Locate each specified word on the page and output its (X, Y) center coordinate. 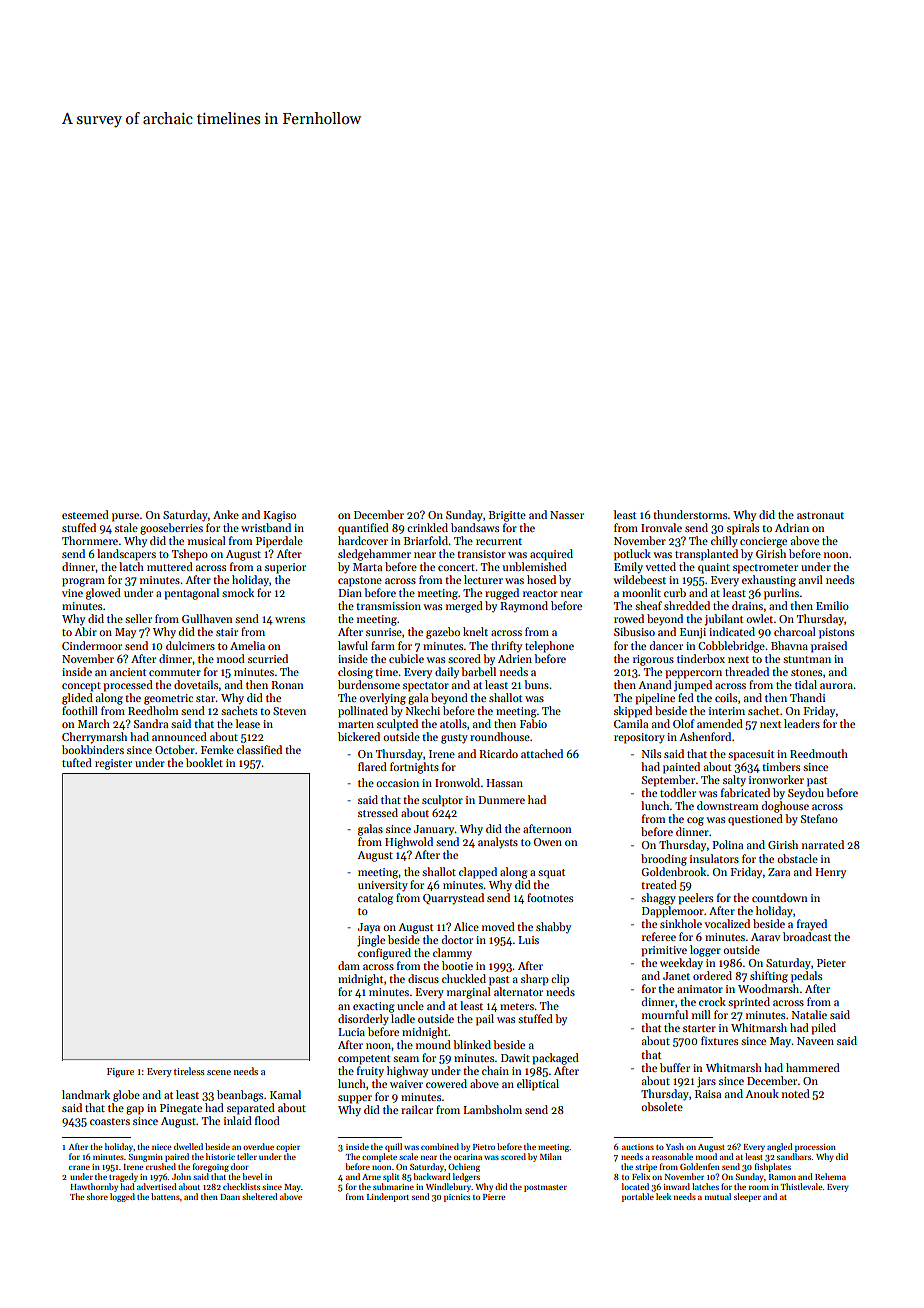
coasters (110, 1121)
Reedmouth (819, 753)
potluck (632, 555)
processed (128, 686)
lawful (353, 645)
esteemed (85, 514)
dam (349, 965)
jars (706, 1082)
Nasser (567, 515)
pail (485, 1020)
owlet (759, 618)
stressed (378, 812)
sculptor (442, 801)
